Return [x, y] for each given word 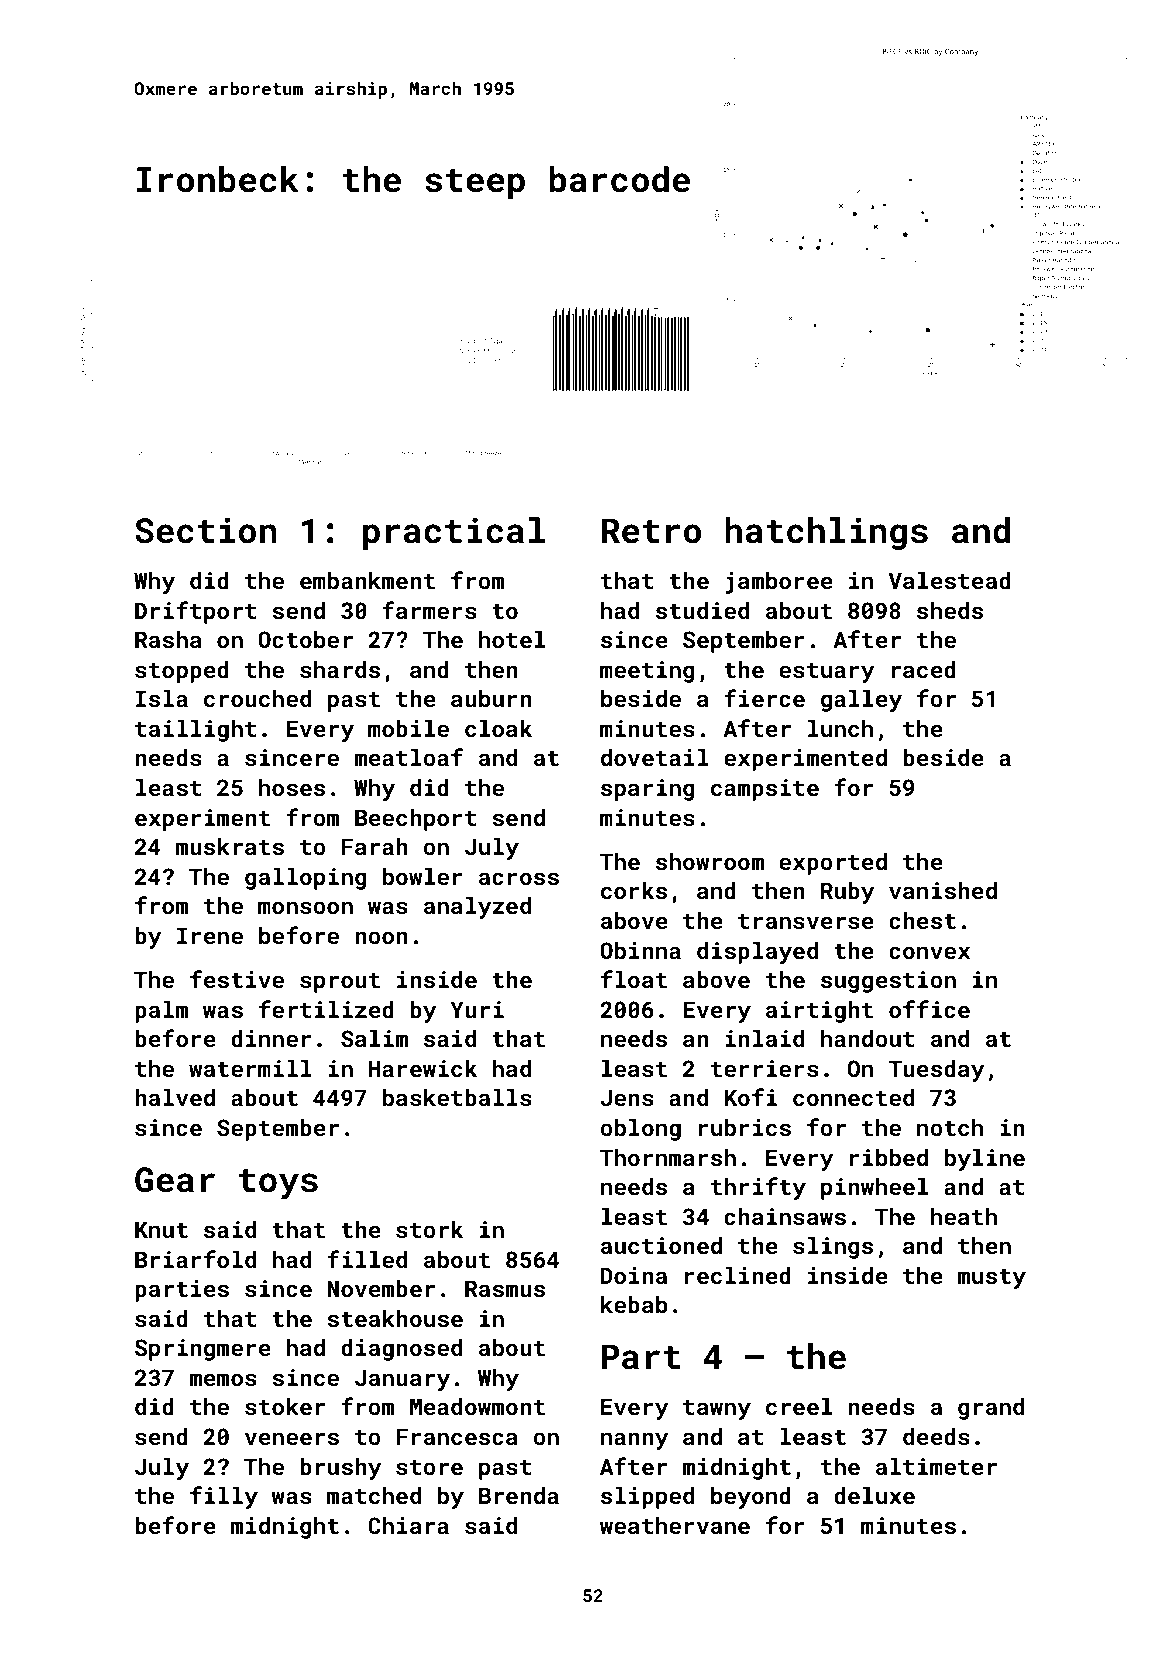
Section [206, 530]
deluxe [874, 1495]
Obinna [640, 950]
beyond [751, 1498]
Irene [210, 935]
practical [454, 533]
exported [833, 864]
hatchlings [826, 533]
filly [224, 1497]
